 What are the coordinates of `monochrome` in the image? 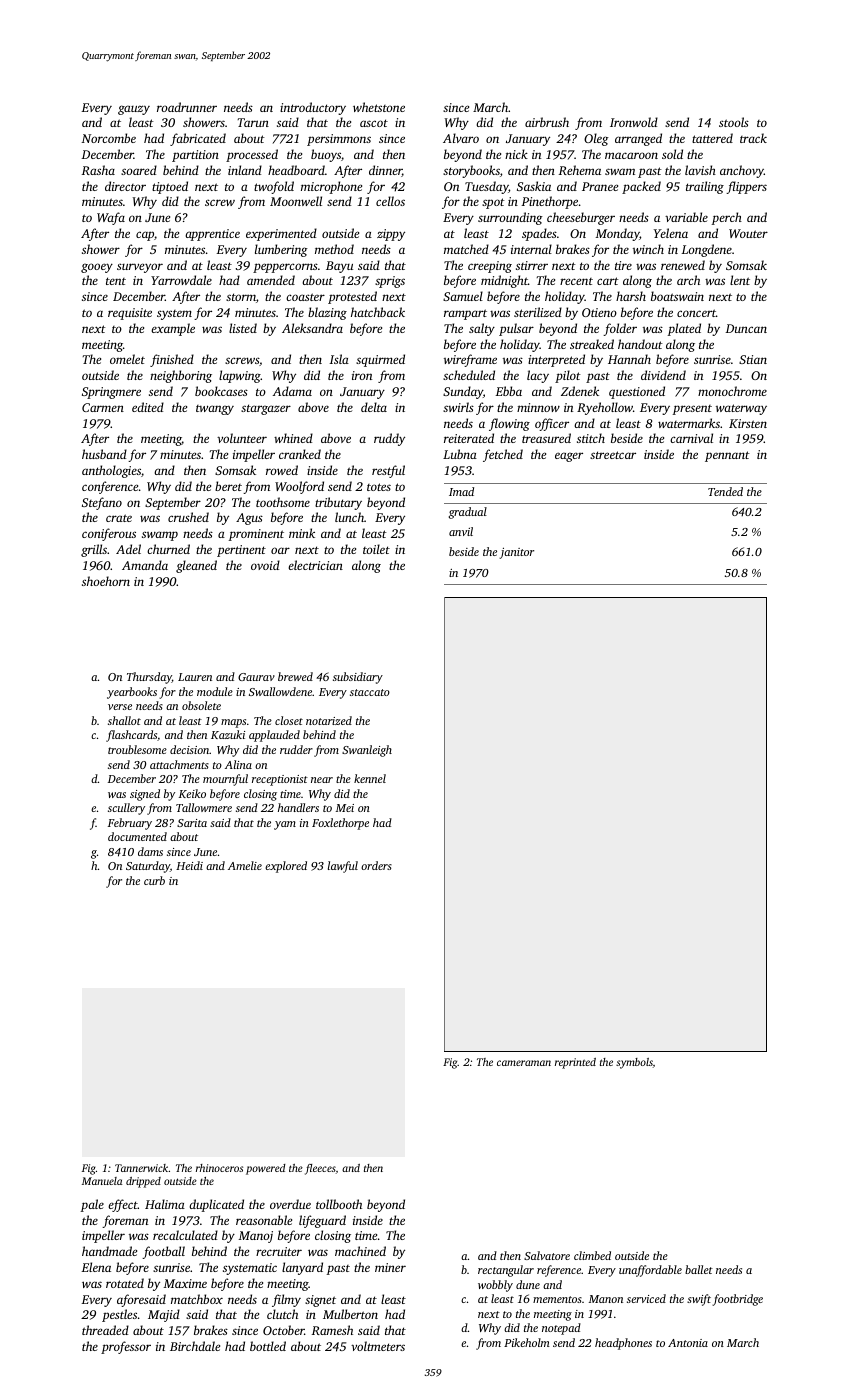 It's located at (732, 391).
